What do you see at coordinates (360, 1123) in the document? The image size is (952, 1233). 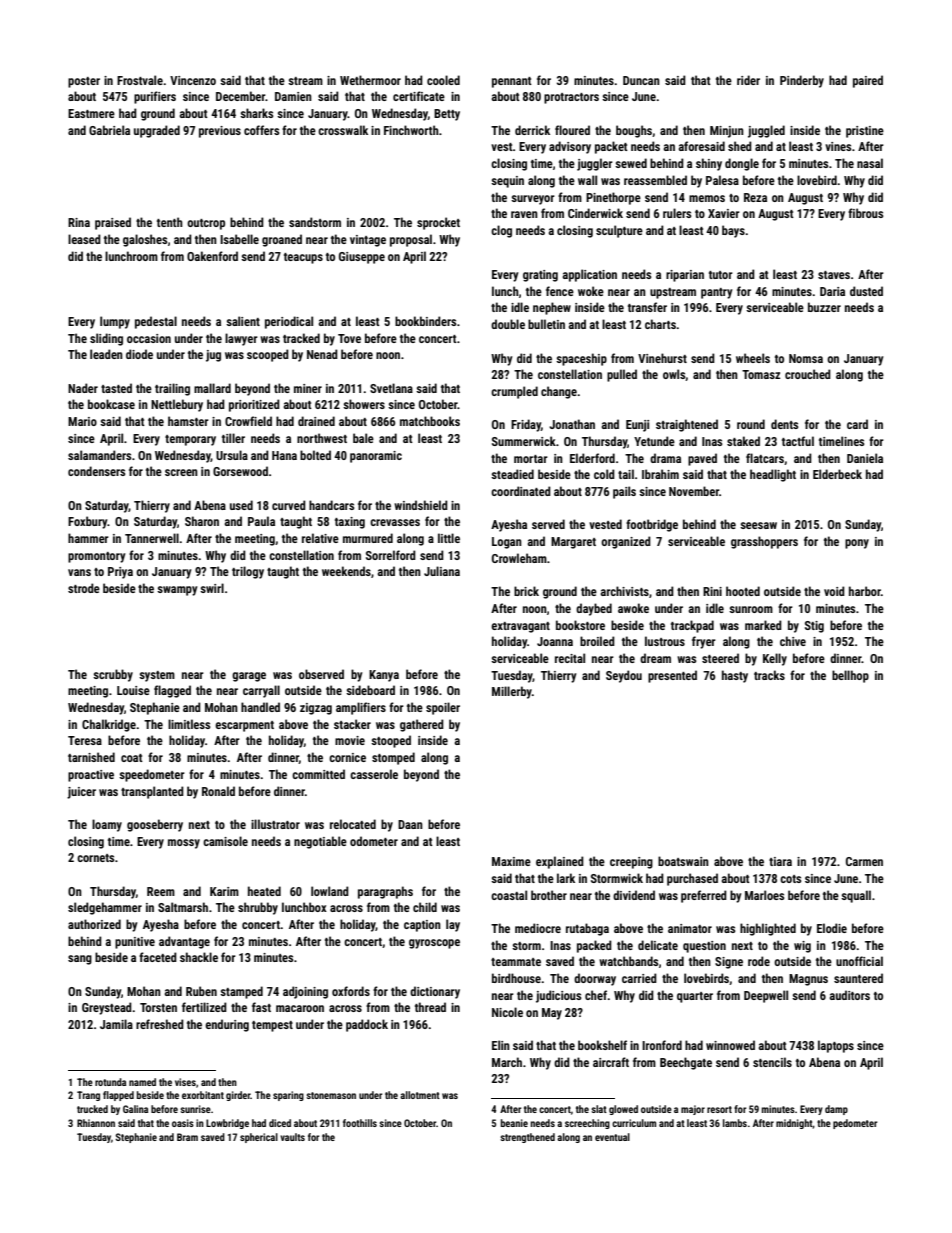 I see `foothills` at bounding box center [360, 1123].
